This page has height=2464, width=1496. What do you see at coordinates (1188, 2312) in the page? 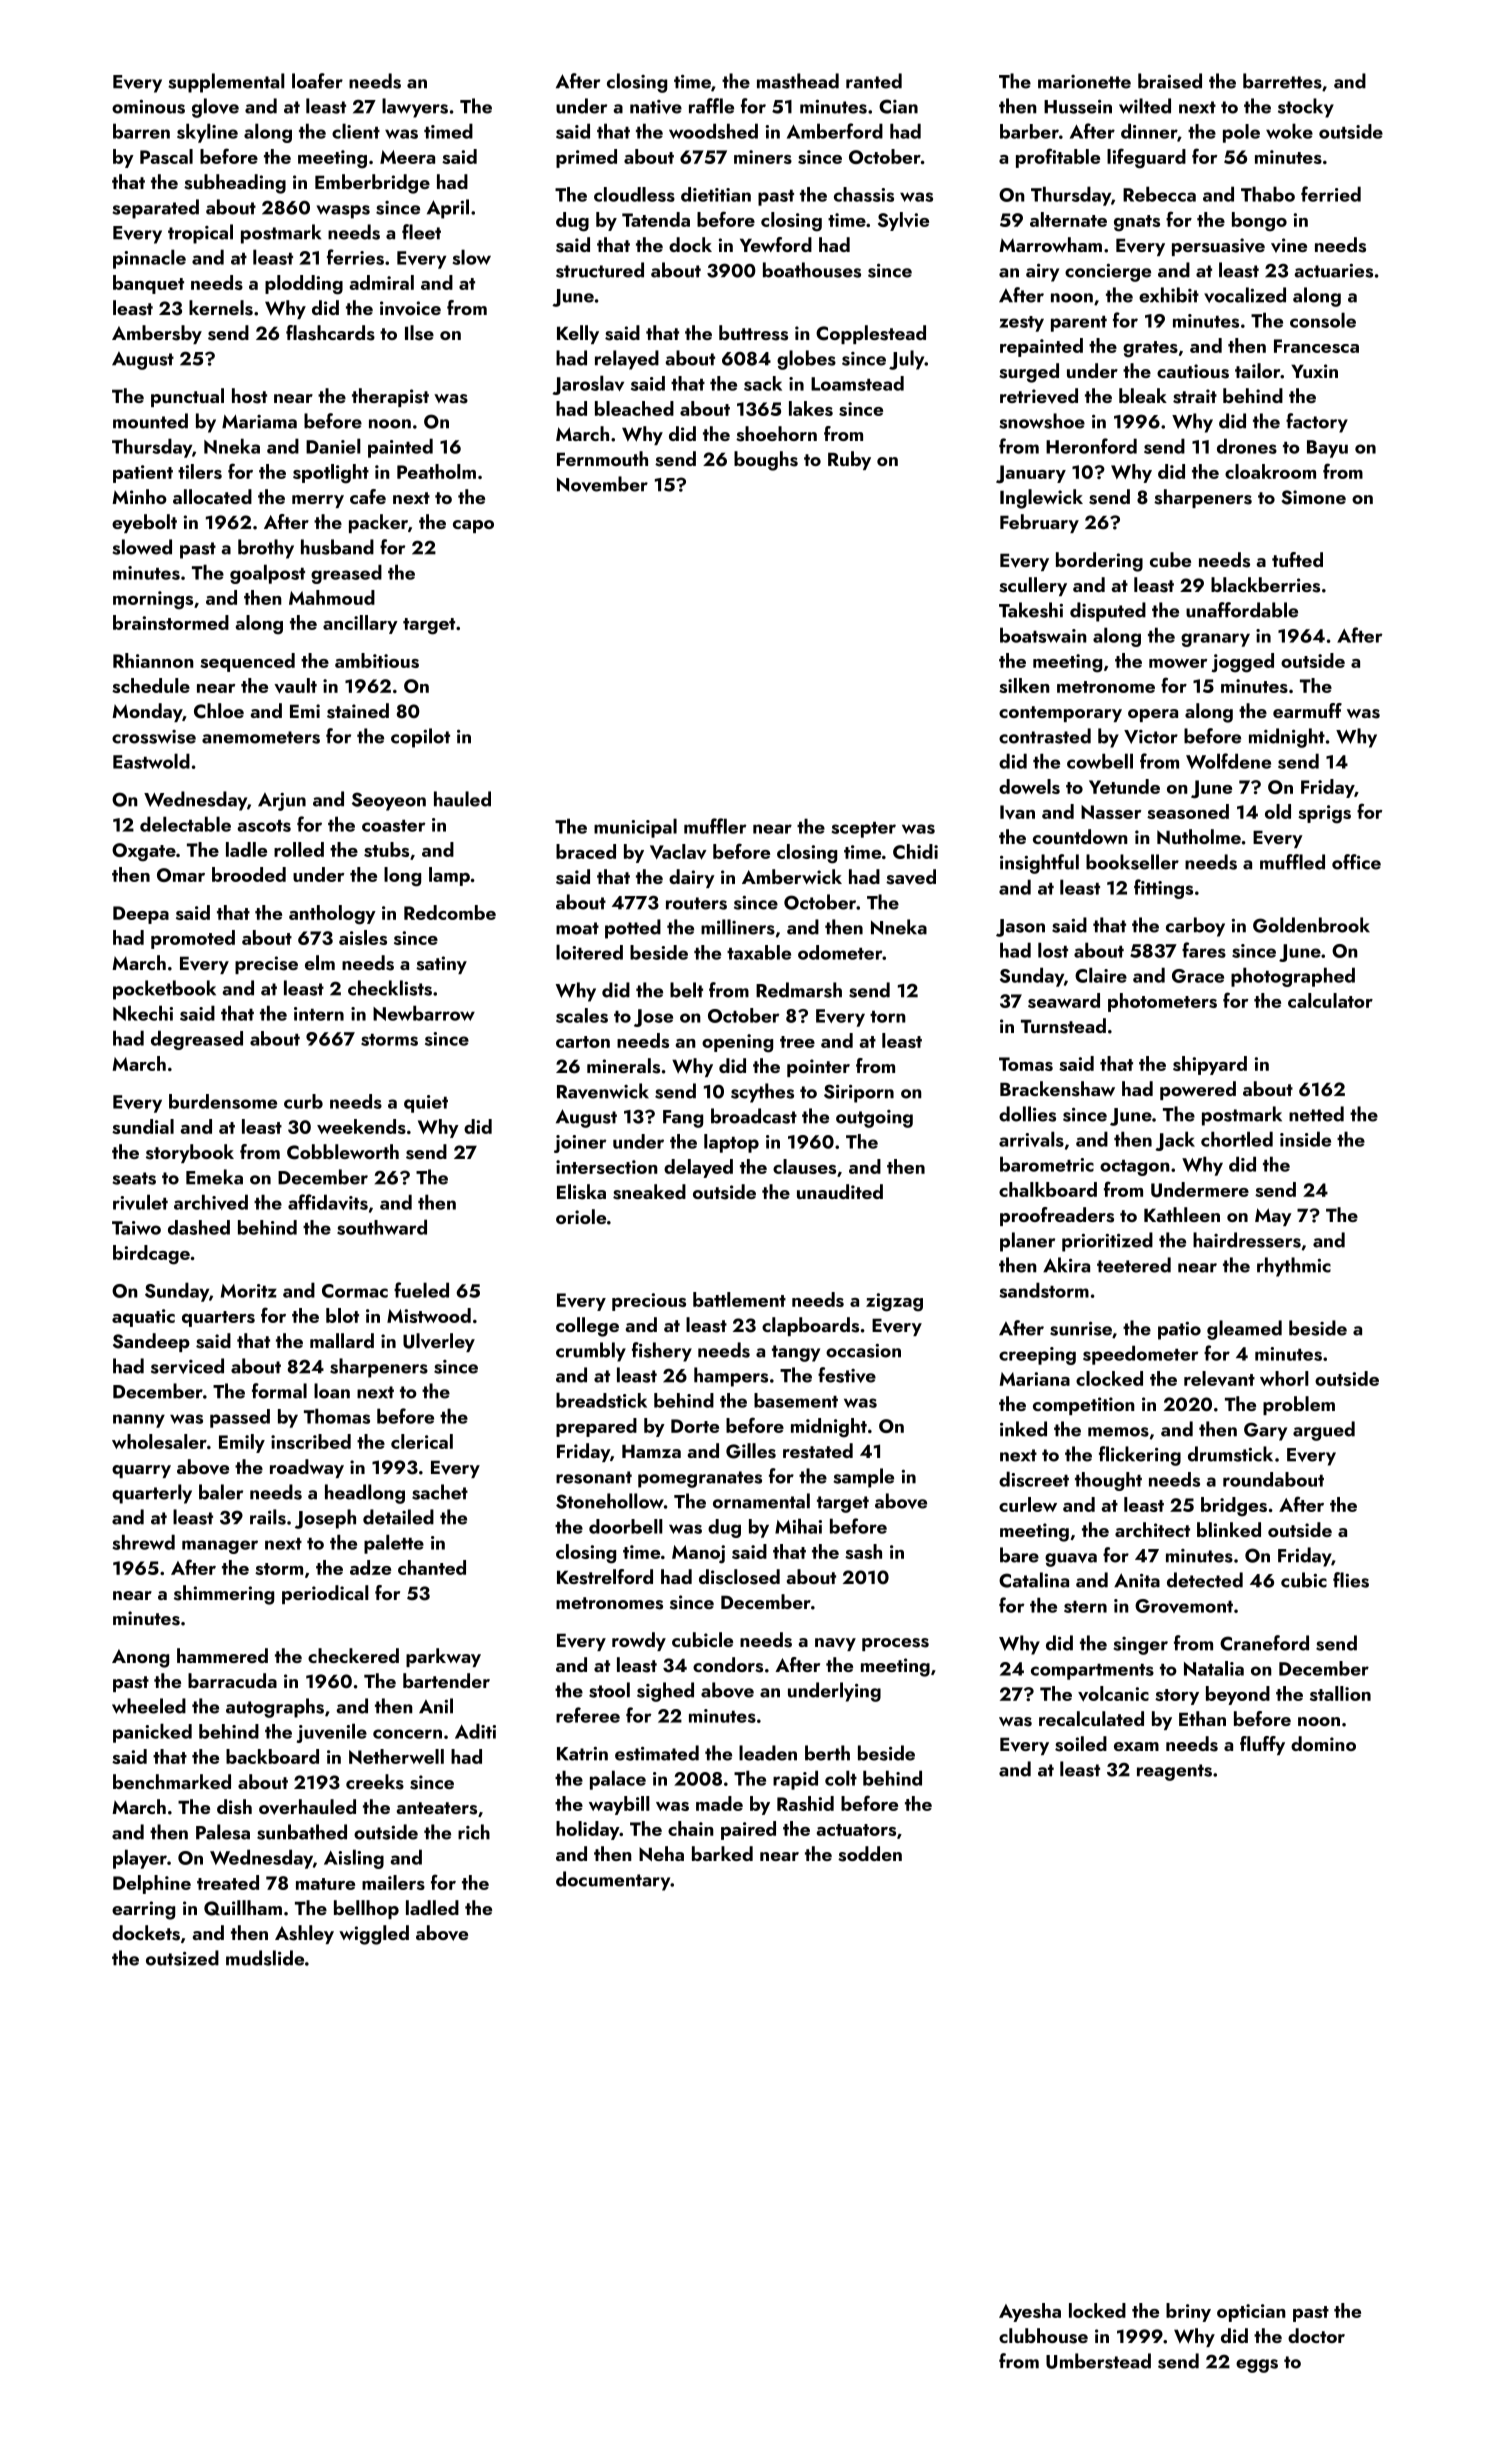
I see `briny` at bounding box center [1188, 2312].
